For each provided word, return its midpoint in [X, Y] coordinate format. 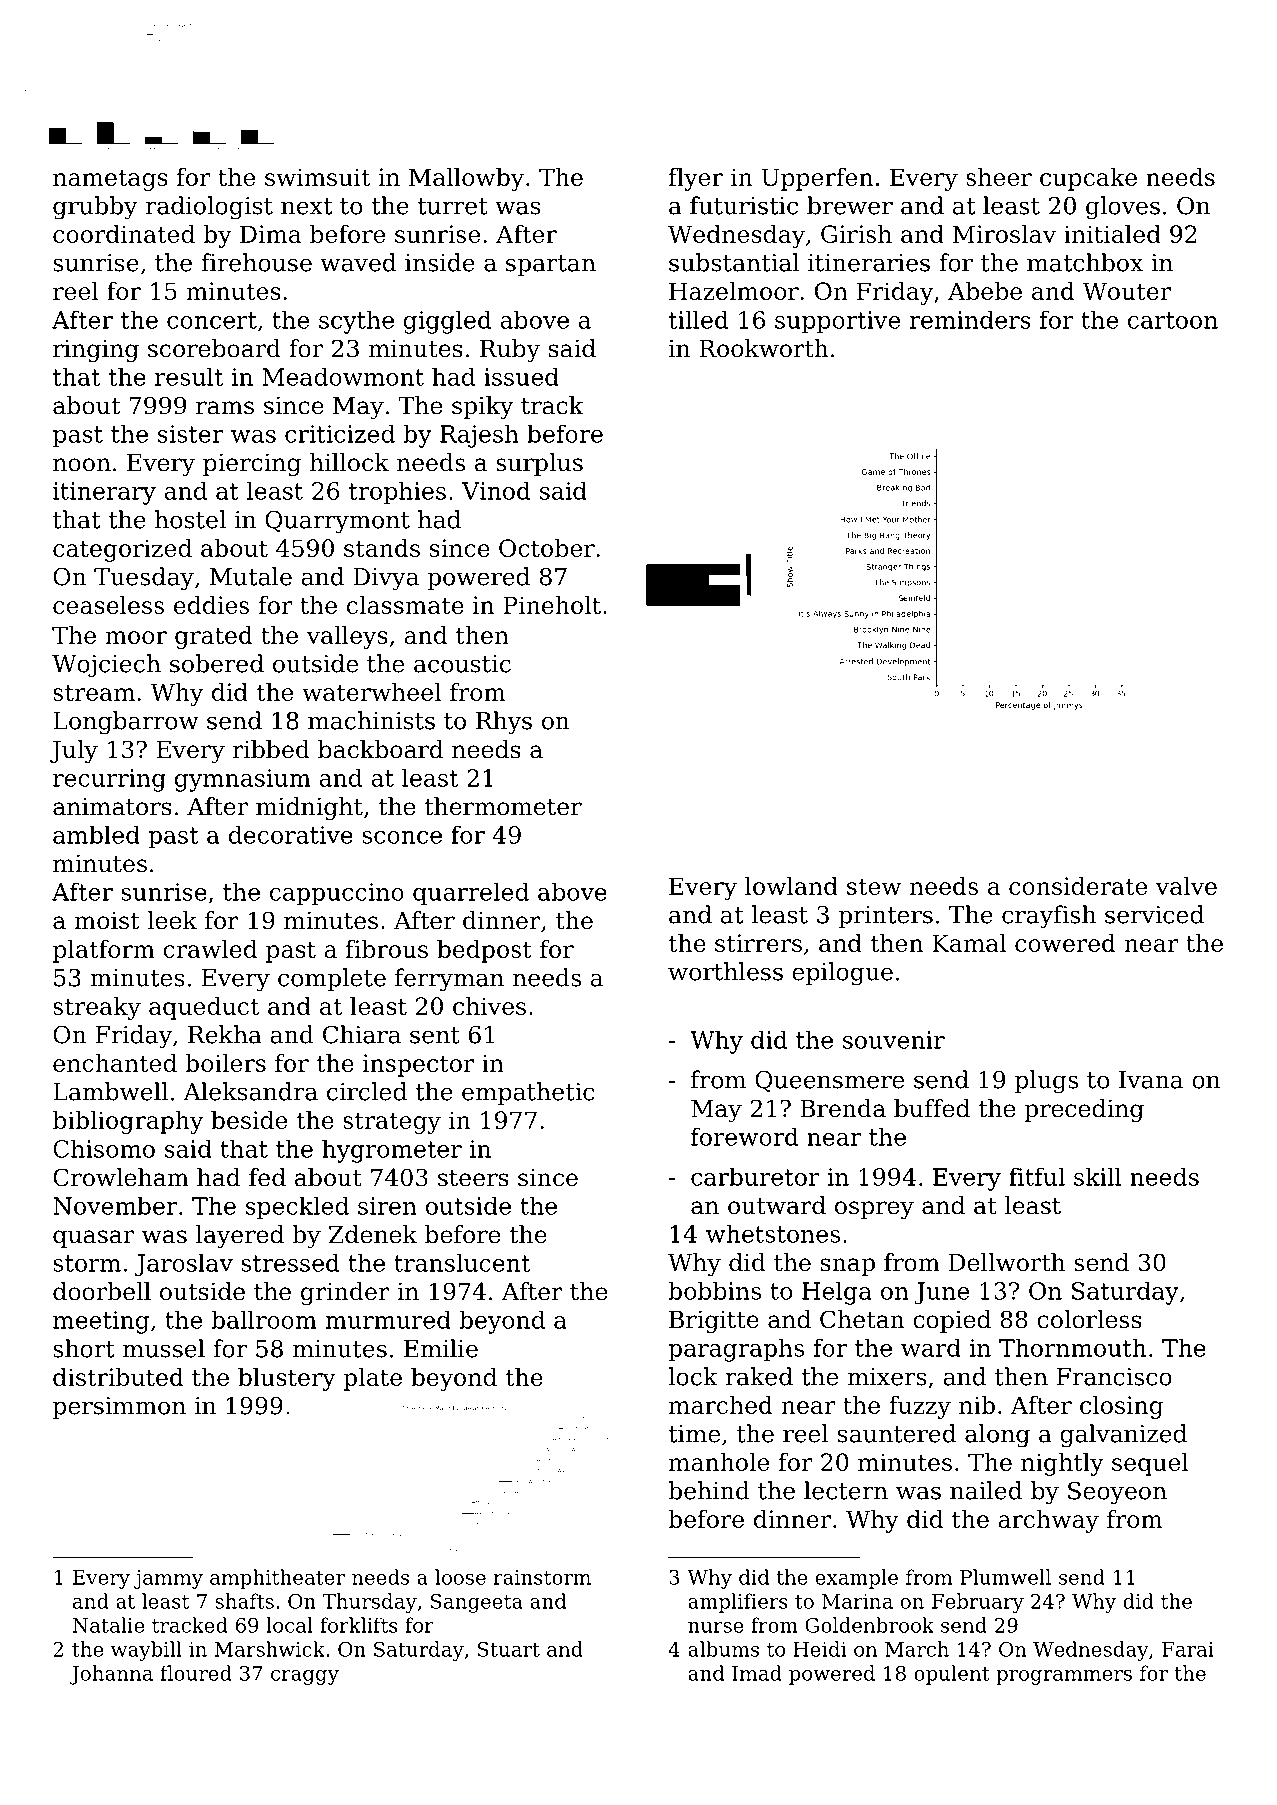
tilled [699, 319]
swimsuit [317, 177]
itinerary [104, 493]
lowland [791, 886]
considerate [1078, 886]
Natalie [108, 1625]
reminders [970, 319]
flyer [696, 179]
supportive [837, 322]
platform [104, 951]
